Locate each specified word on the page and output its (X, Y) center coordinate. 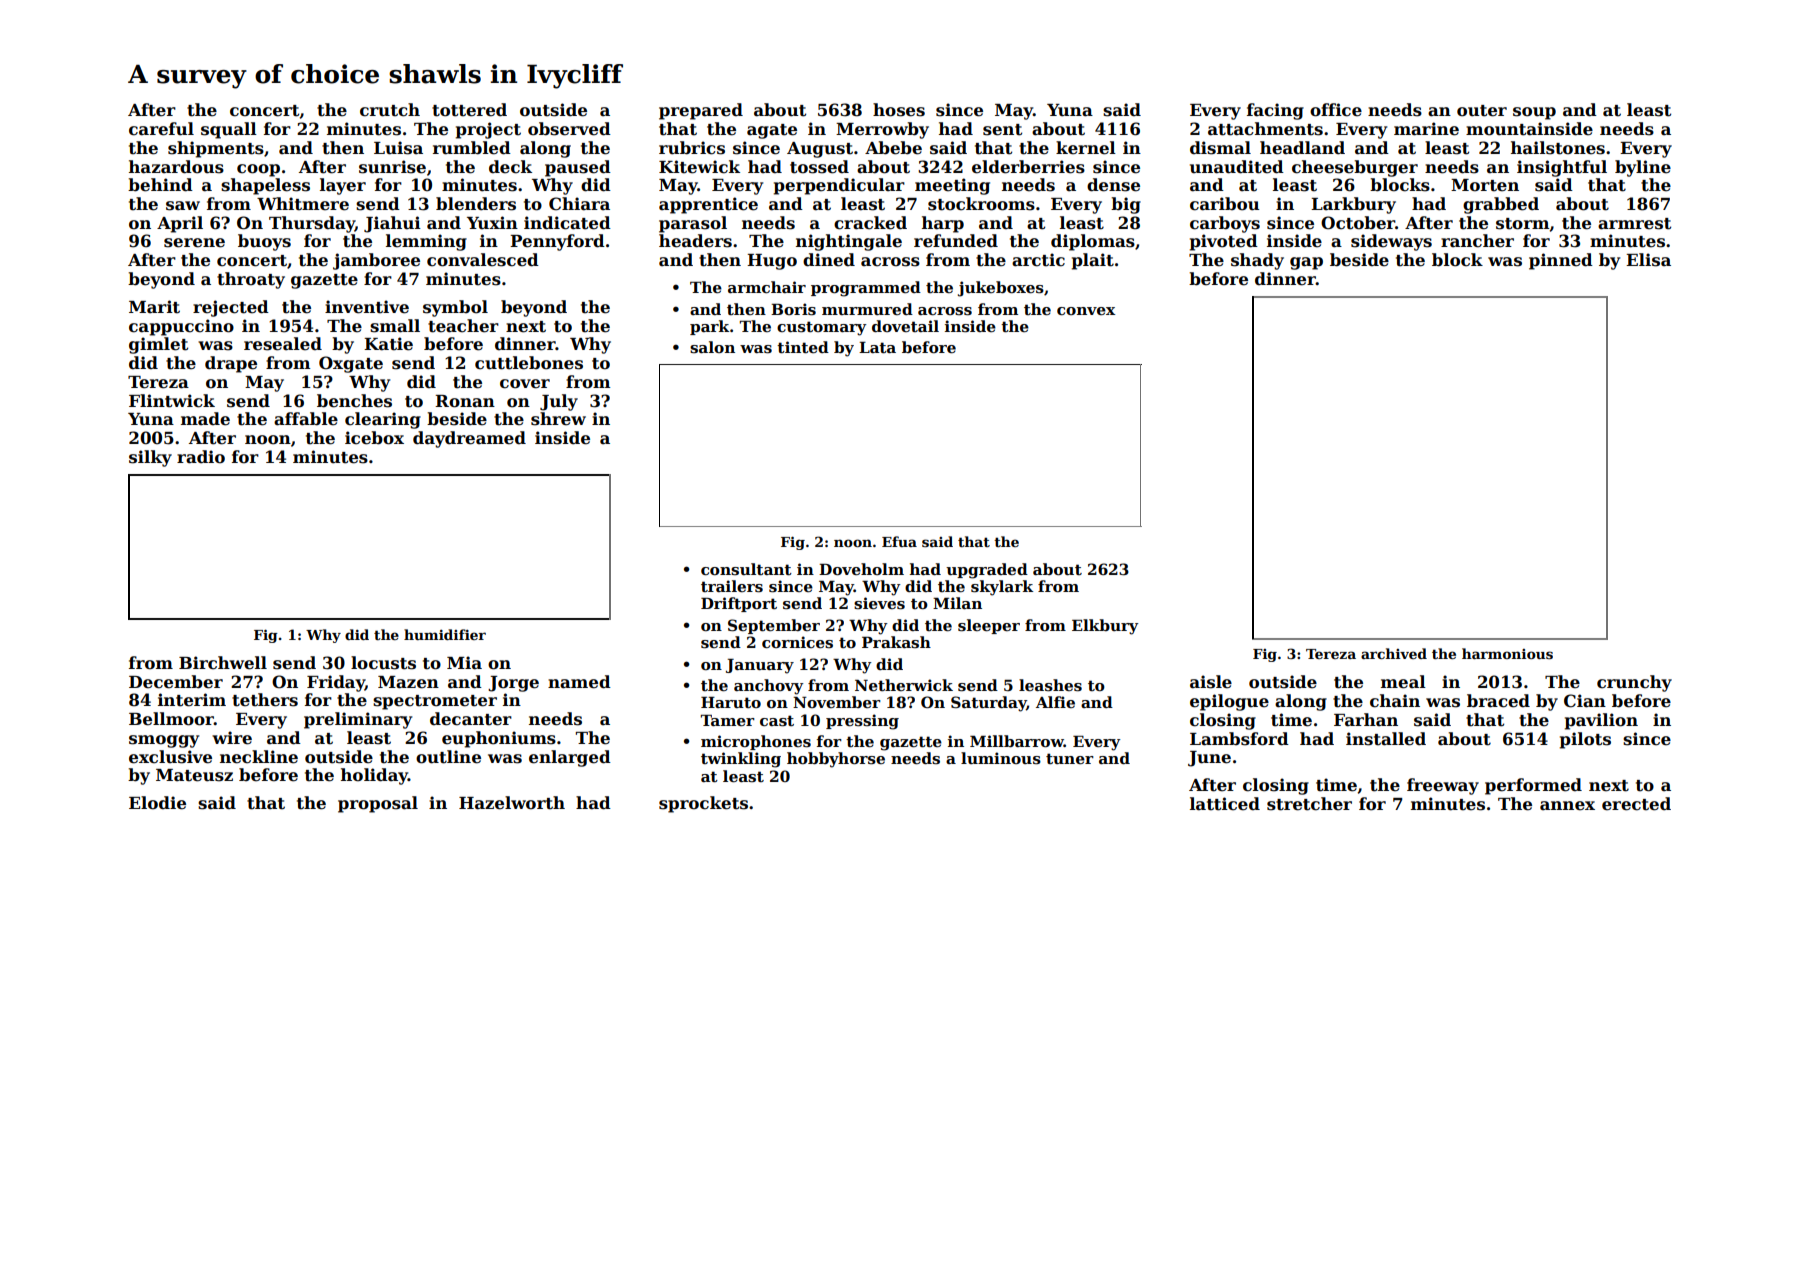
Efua (899, 541)
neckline (259, 757)
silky (150, 458)
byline (1643, 168)
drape (231, 364)
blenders (476, 204)
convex (1086, 311)
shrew (558, 419)
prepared (701, 111)
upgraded (987, 571)
